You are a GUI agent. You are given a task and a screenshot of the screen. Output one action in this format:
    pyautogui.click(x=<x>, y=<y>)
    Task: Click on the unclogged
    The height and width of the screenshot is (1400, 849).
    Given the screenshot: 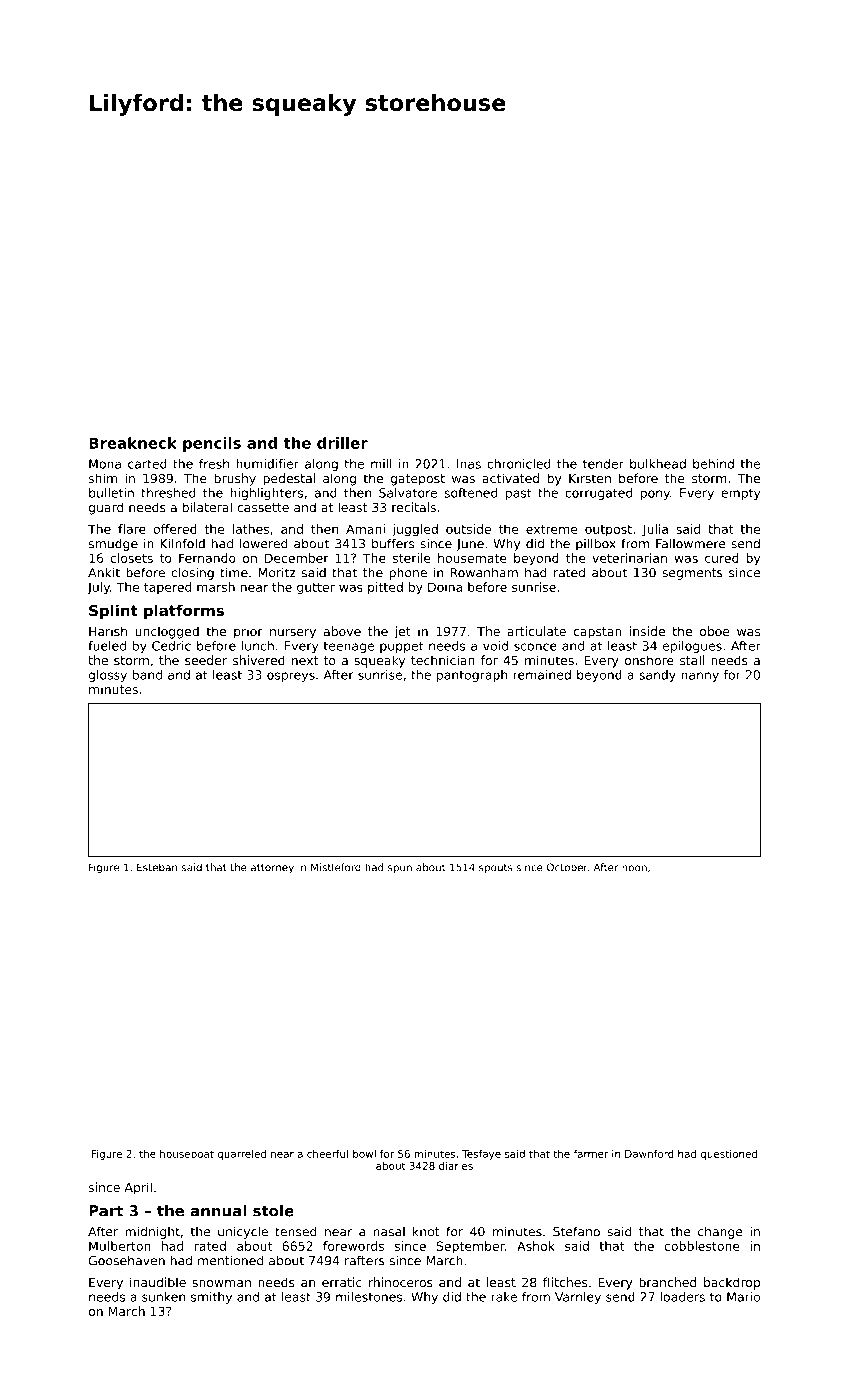 What is the action you would take?
    pyautogui.click(x=167, y=632)
